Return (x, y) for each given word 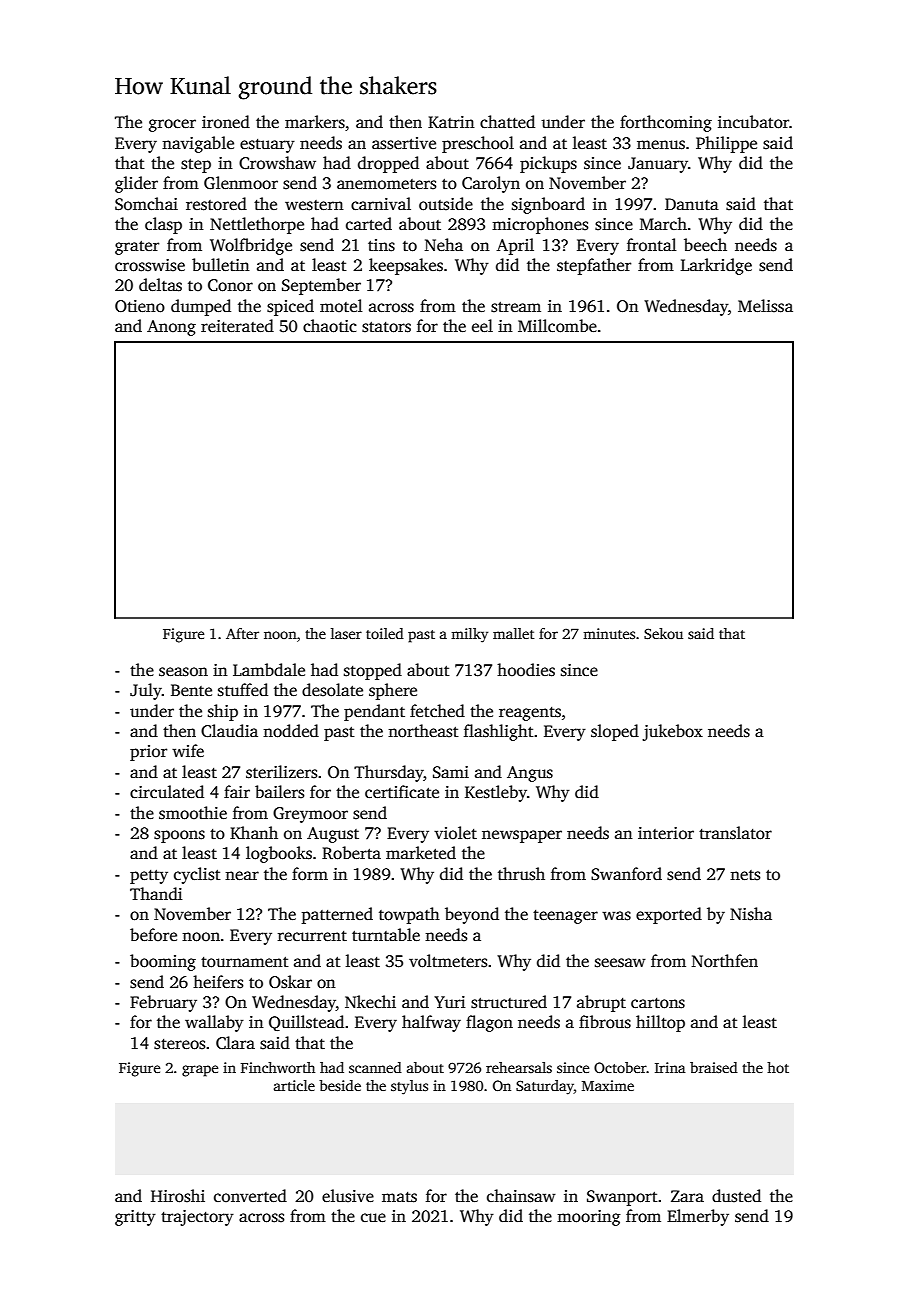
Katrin (451, 122)
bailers (279, 792)
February (163, 1003)
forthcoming (666, 123)
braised (714, 1067)
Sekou (663, 633)
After (242, 633)
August (333, 835)
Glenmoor (241, 183)
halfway (431, 1023)
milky (469, 635)
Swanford (626, 874)
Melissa (765, 306)
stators (386, 327)
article (294, 1085)
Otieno (140, 306)
